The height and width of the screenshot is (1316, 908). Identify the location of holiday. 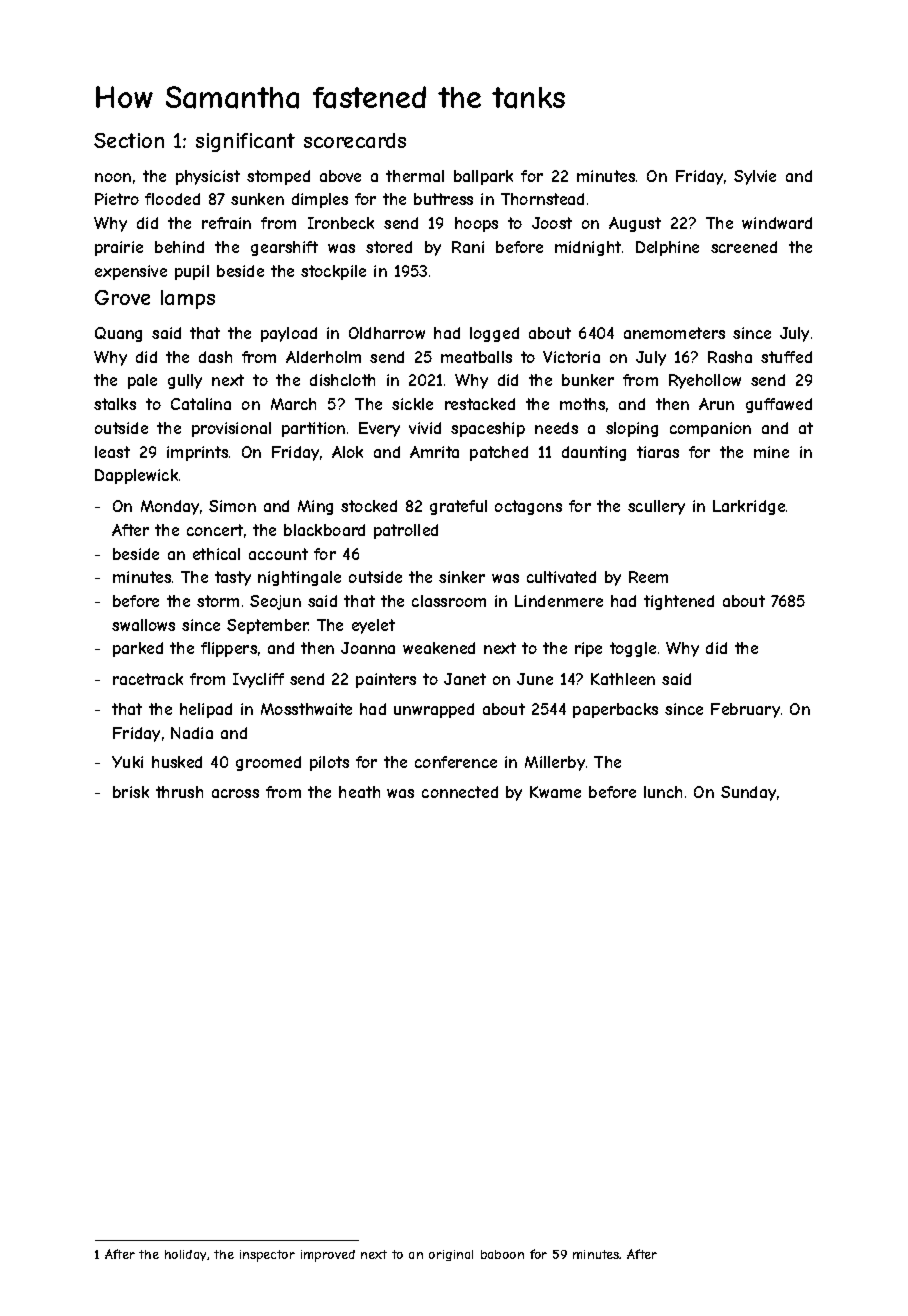
(185, 1255).
